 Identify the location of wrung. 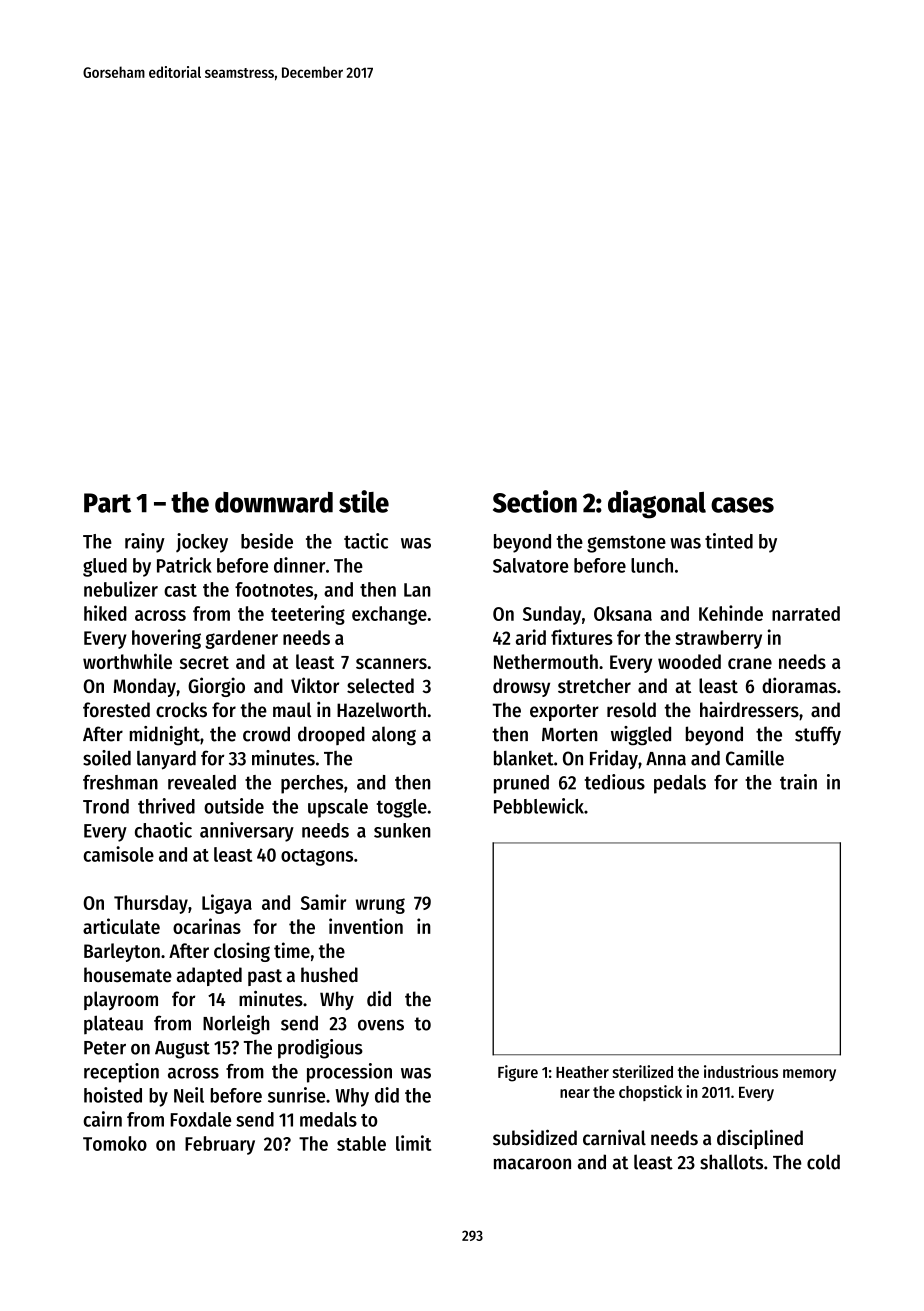
(380, 906).
